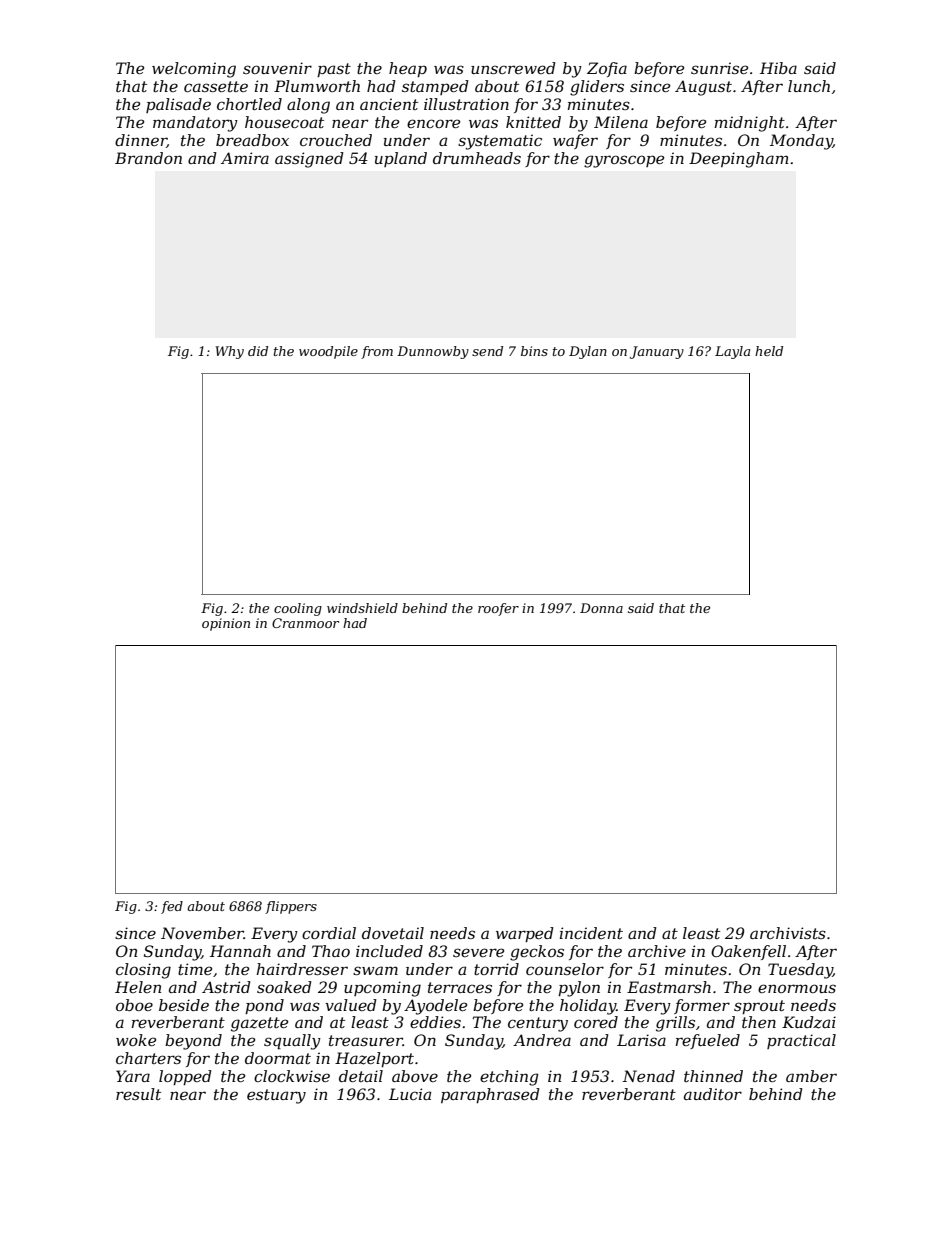  Describe the element at coordinates (401, 159) in the page. I see `upland` at that location.
